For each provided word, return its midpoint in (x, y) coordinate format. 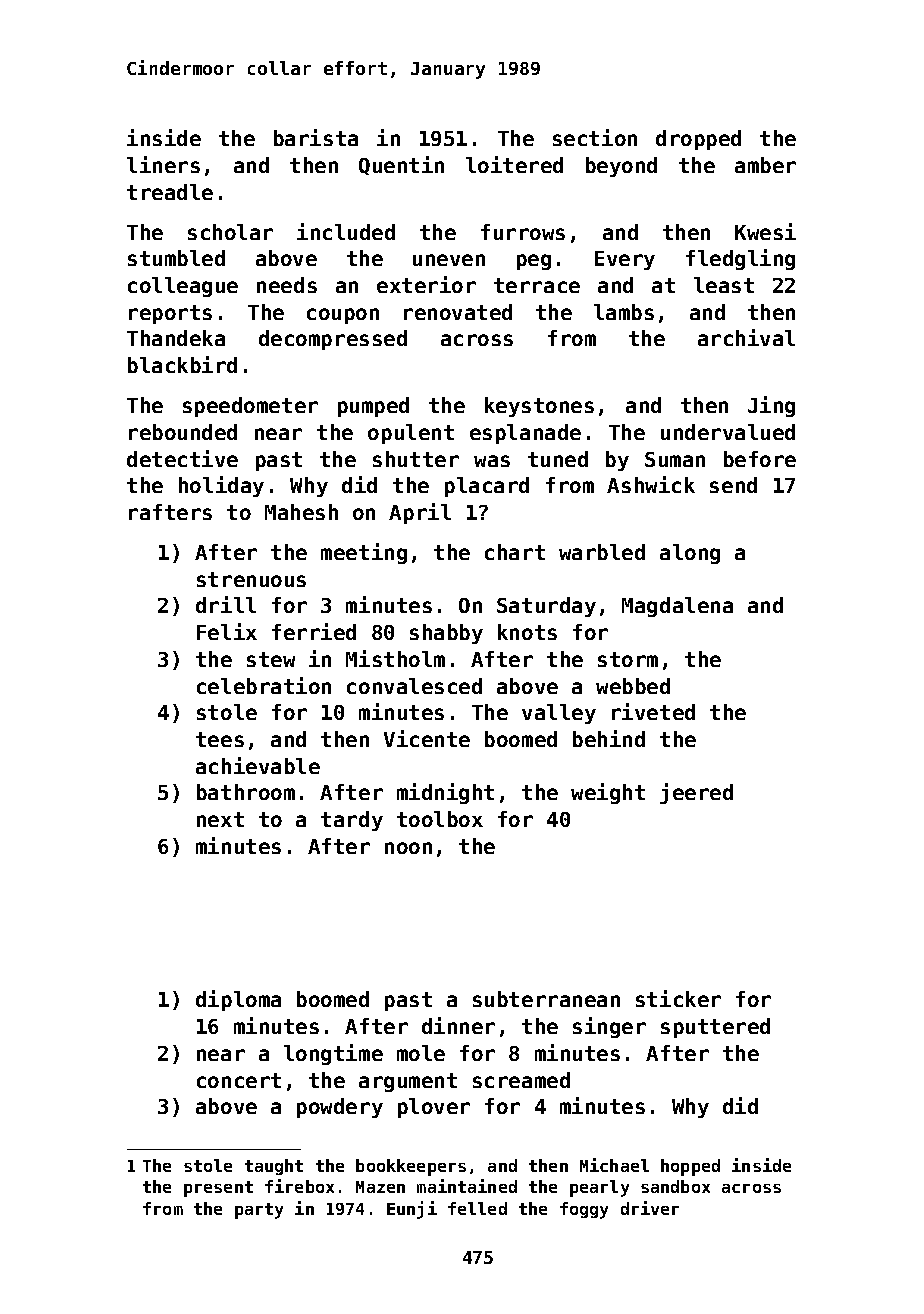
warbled (602, 552)
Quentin (401, 165)
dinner (458, 1025)
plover (434, 1108)
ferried (314, 631)
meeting (364, 553)
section (595, 137)
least (724, 285)
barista (316, 137)
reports (170, 314)
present (218, 1189)
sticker (678, 998)
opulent (411, 434)
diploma (238, 1000)
